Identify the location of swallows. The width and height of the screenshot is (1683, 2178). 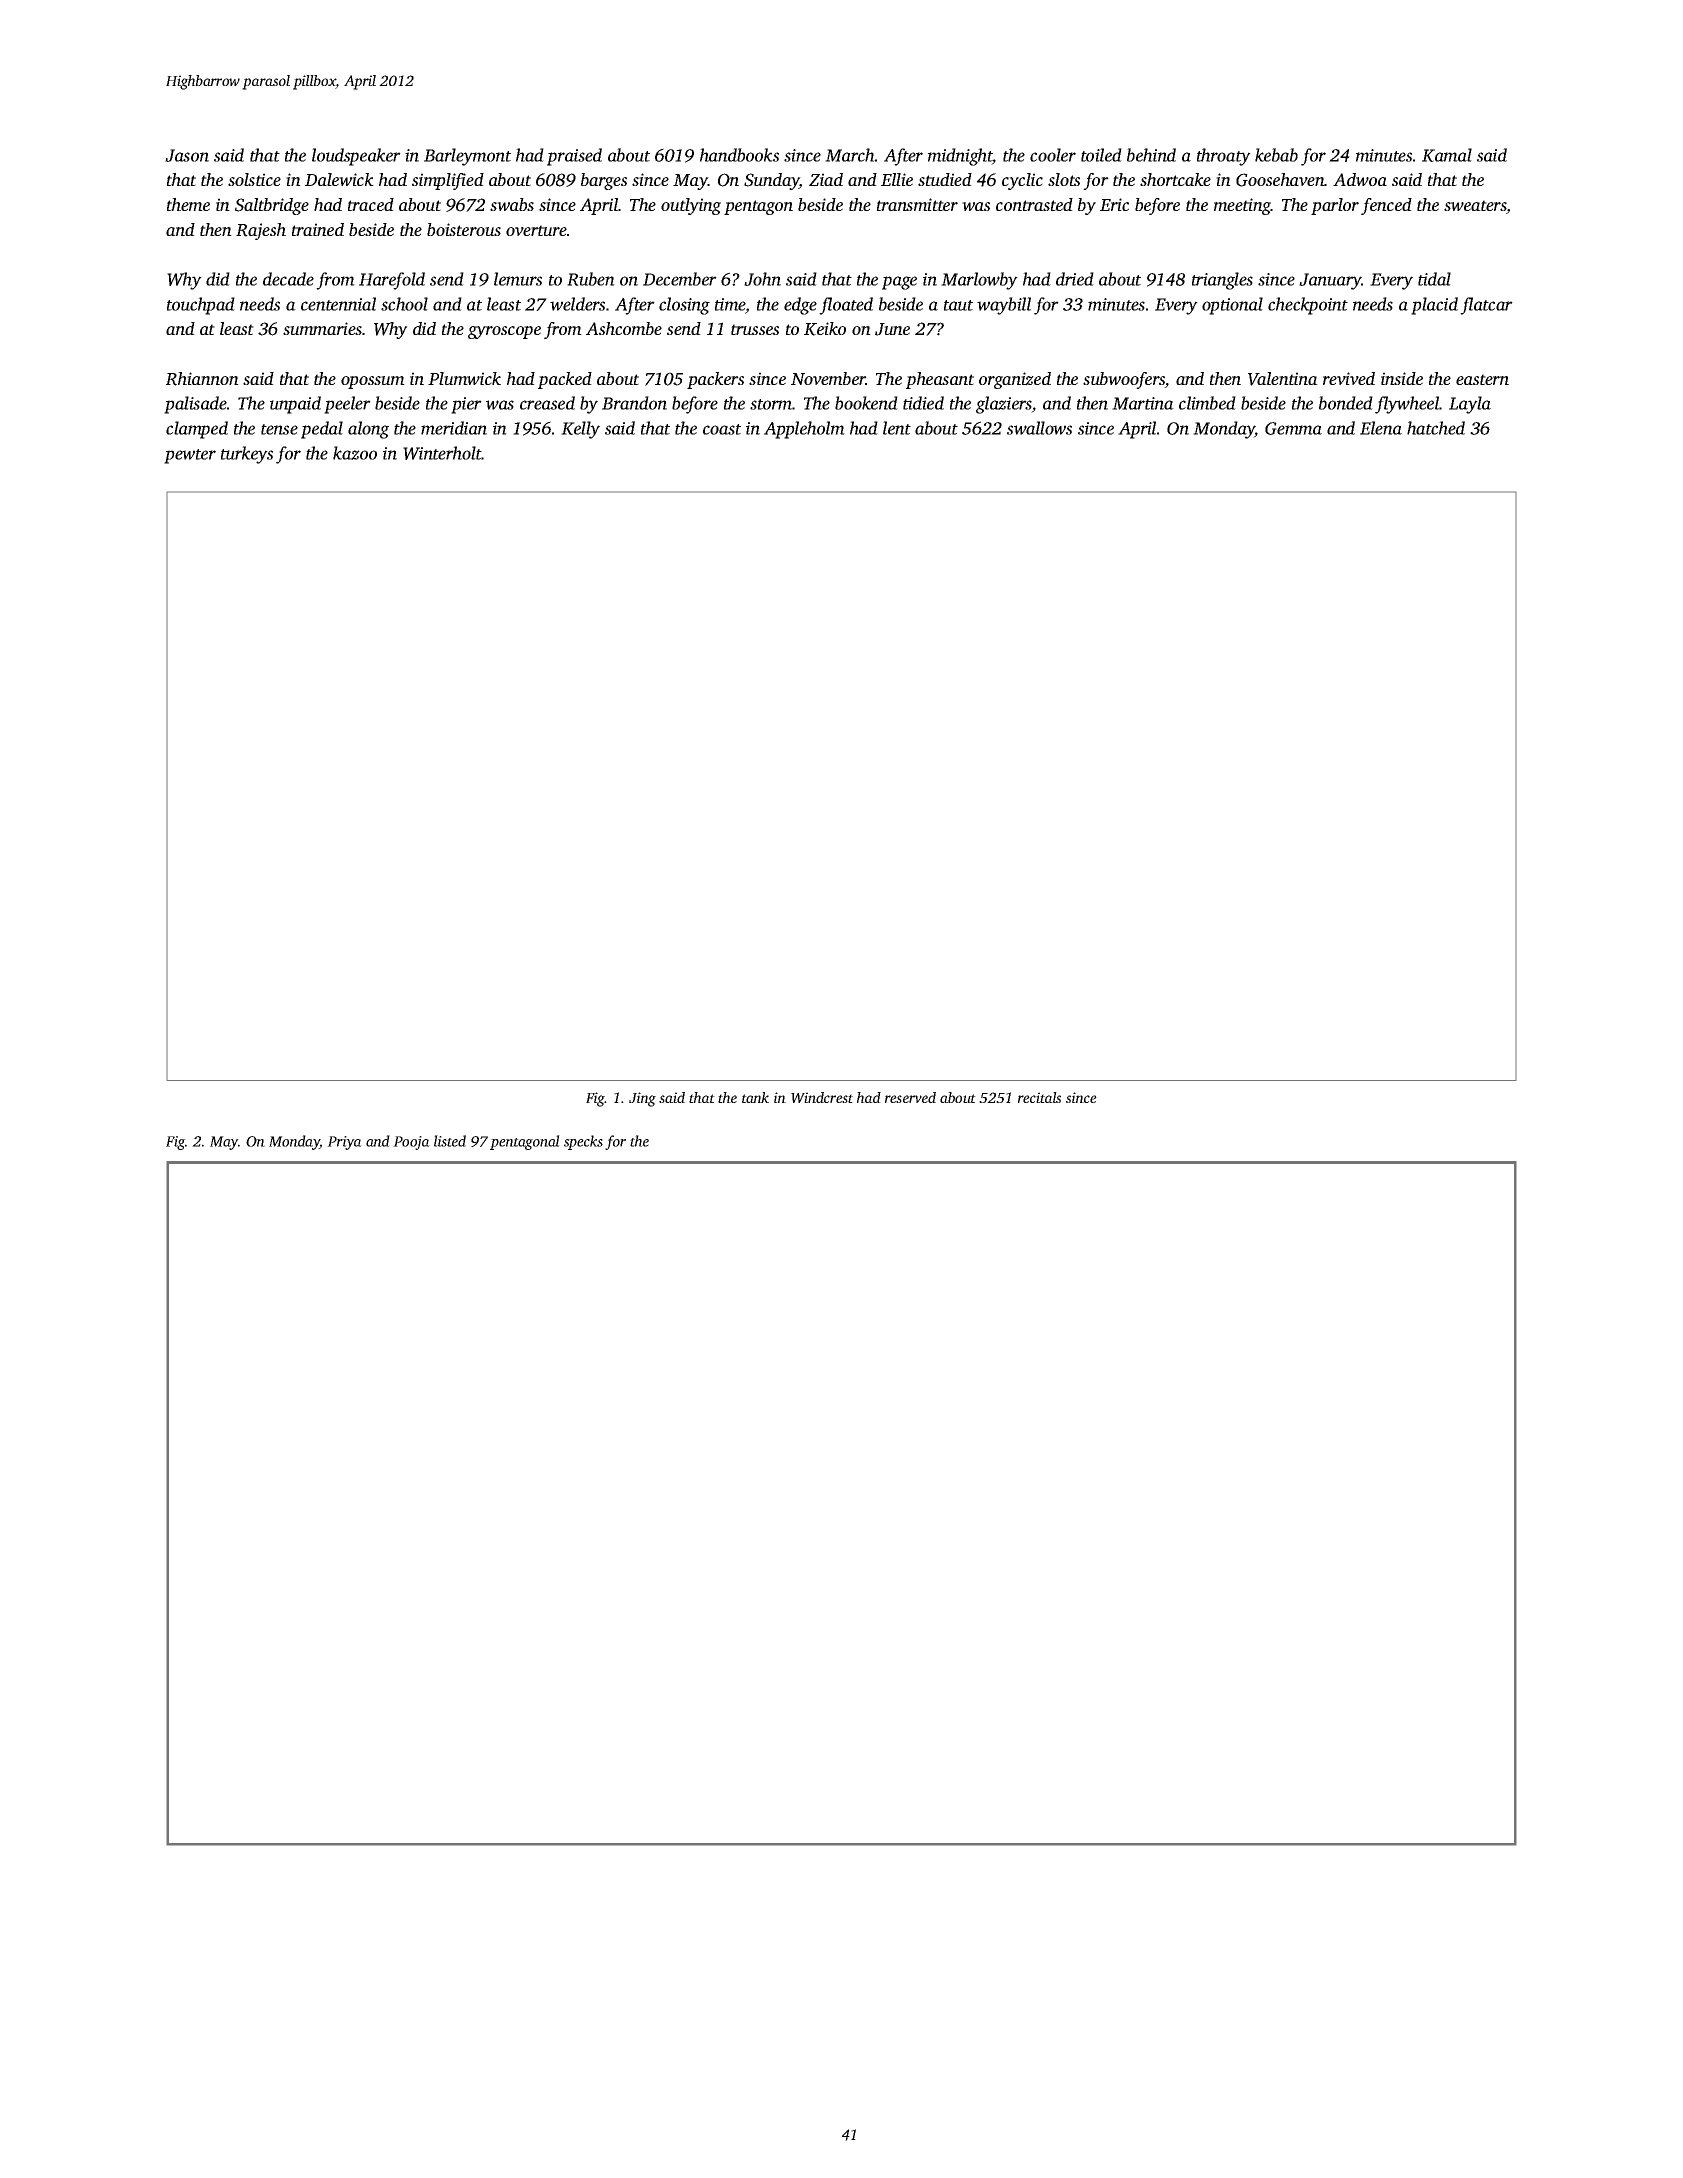
(1039, 428).
